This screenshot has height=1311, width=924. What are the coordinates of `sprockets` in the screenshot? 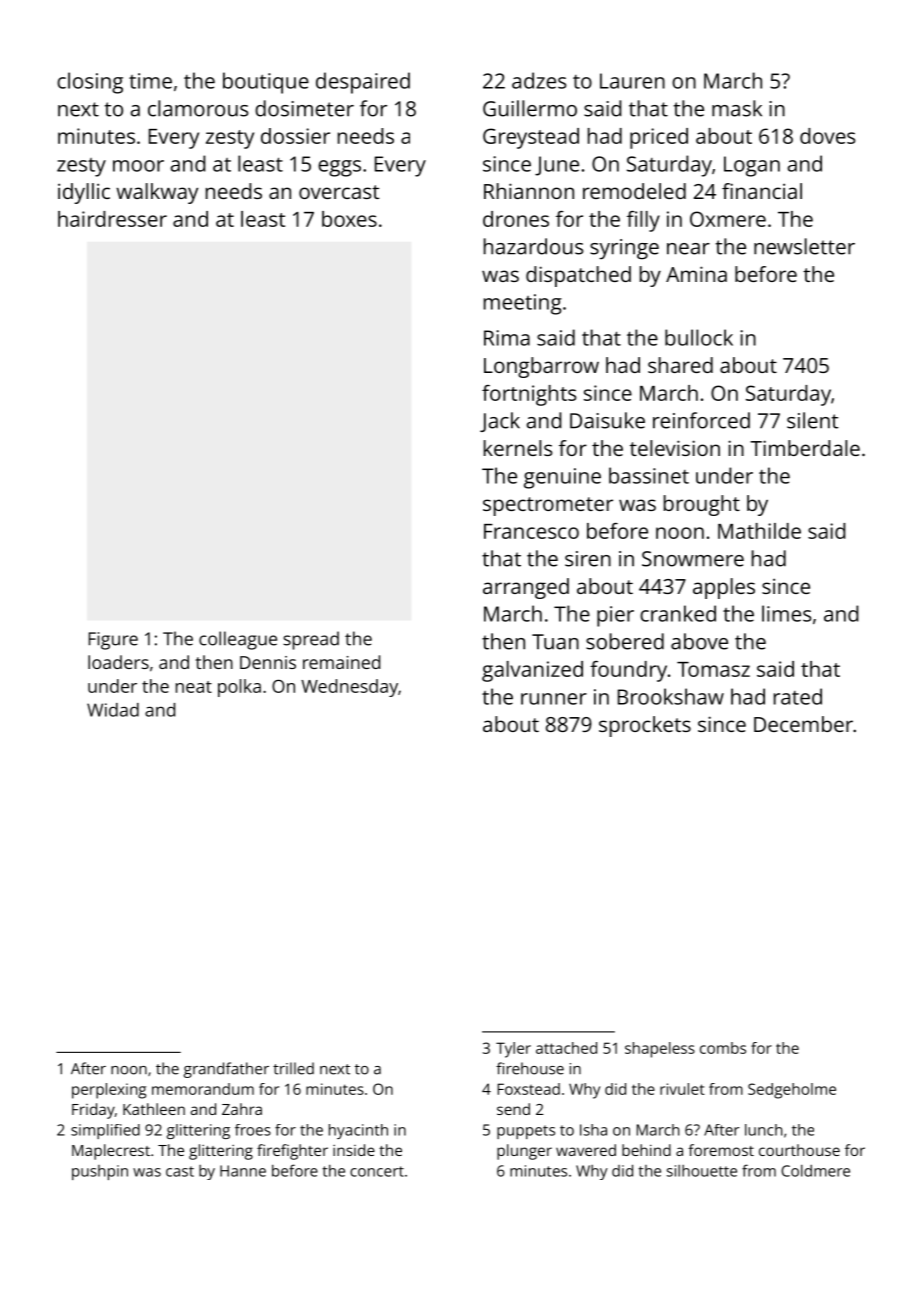 It's located at (645, 726).
